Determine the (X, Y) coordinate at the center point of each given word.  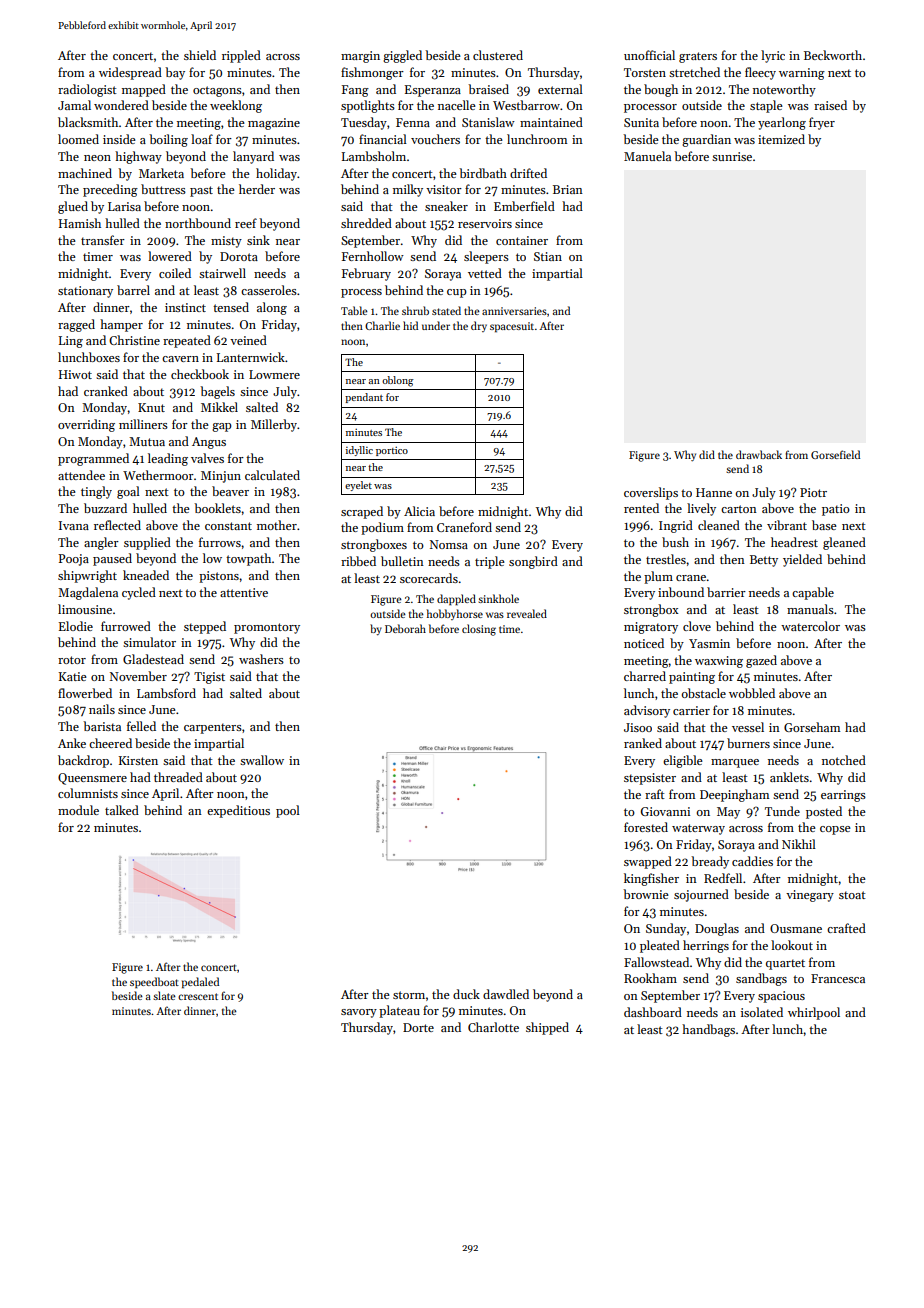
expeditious (238, 811)
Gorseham (812, 727)
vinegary (810, 896)
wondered (121, 105)
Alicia (419, 511)
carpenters (213, 728)
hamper (121, 325)
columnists (88, 793)
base (824, 525)
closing (479, 630)
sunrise (732, 156)
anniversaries (514, 311)
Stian (548, 256)
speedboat (154, 983)
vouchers (435, 139)
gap (221, 427)
